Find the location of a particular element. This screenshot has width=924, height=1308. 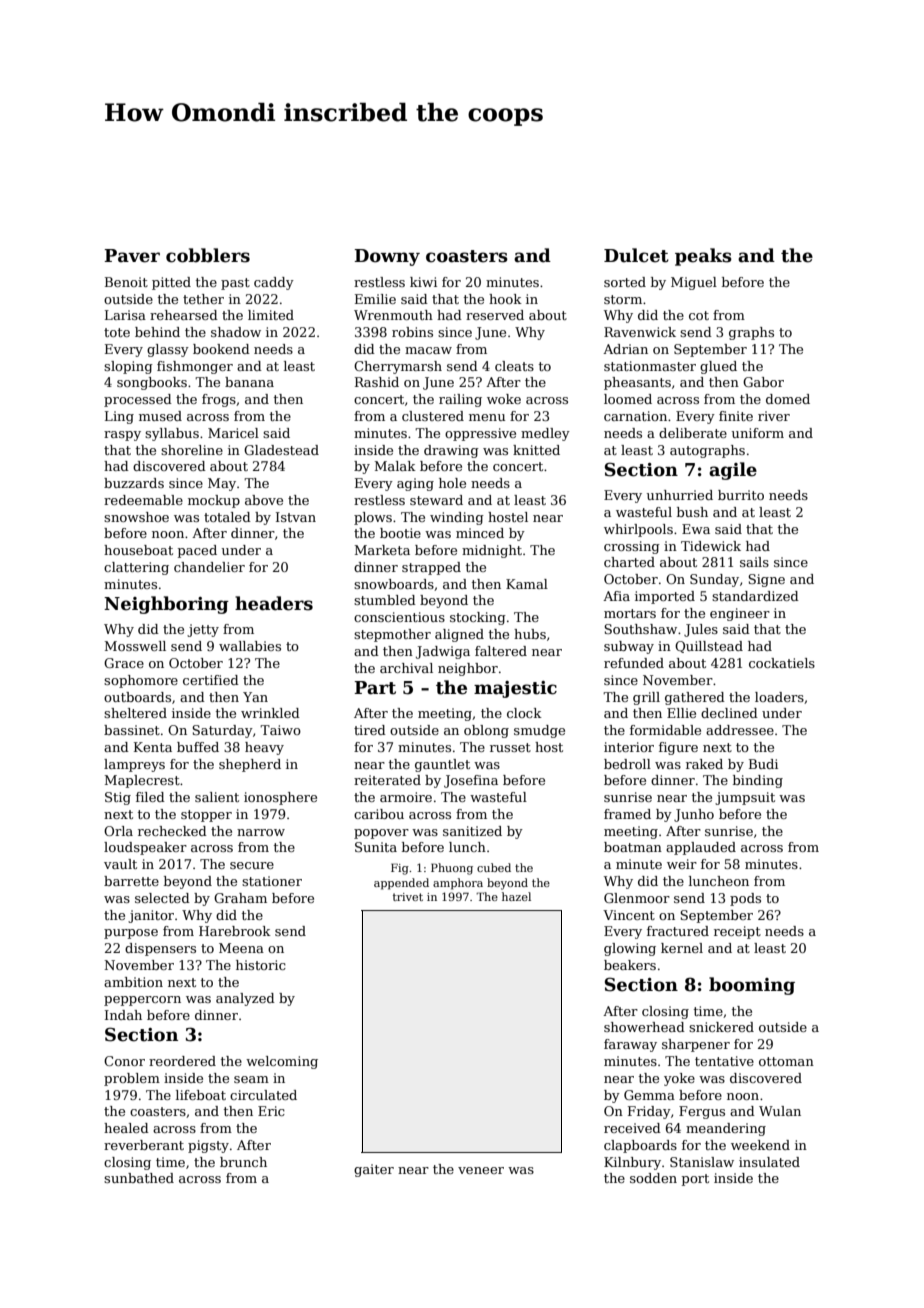

peppercorn is located at coordinates (142, 1001).
